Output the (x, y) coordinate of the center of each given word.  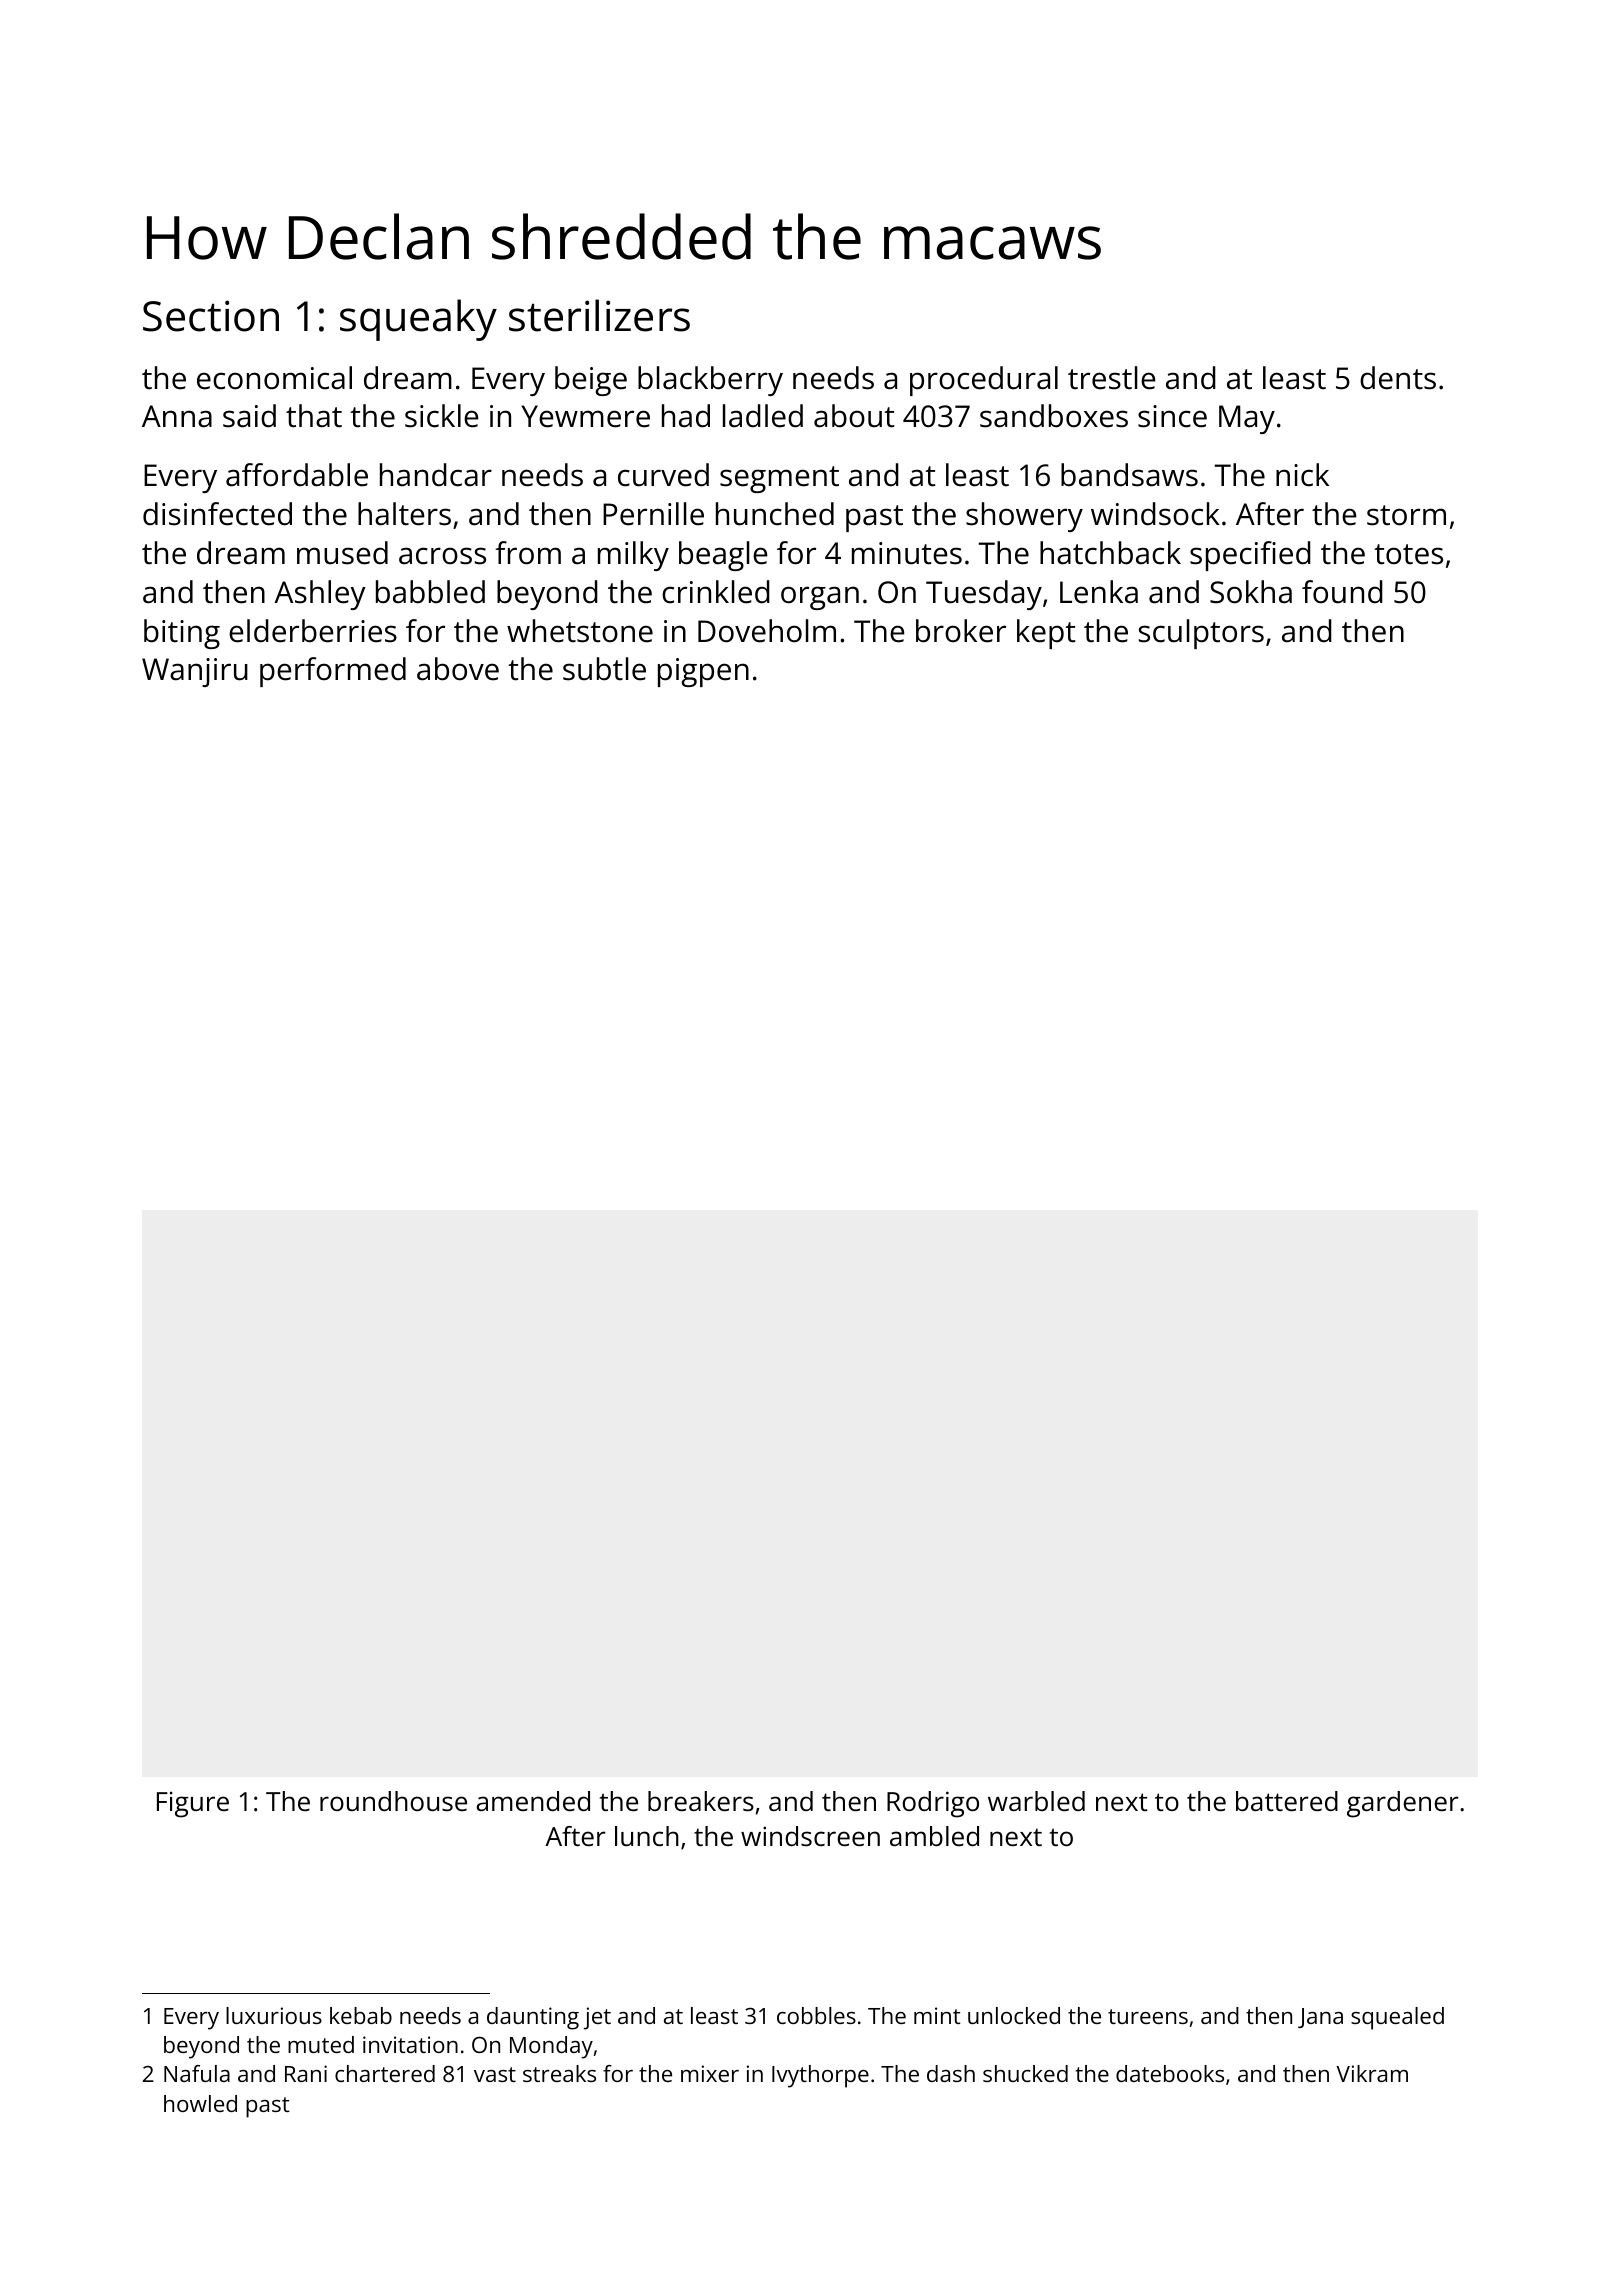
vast (495, 2074)
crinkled (716, 592)
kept (1046, 634)
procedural (984, 381)
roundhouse (393, 1801)
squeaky (418, 320)
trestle (1112, 378)
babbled (430, 592)
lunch (647, 1836)
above (458, 669)
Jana (1320, 2018)
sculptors (1201, 634)
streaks (559, 2073)
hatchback (1110, 553)
